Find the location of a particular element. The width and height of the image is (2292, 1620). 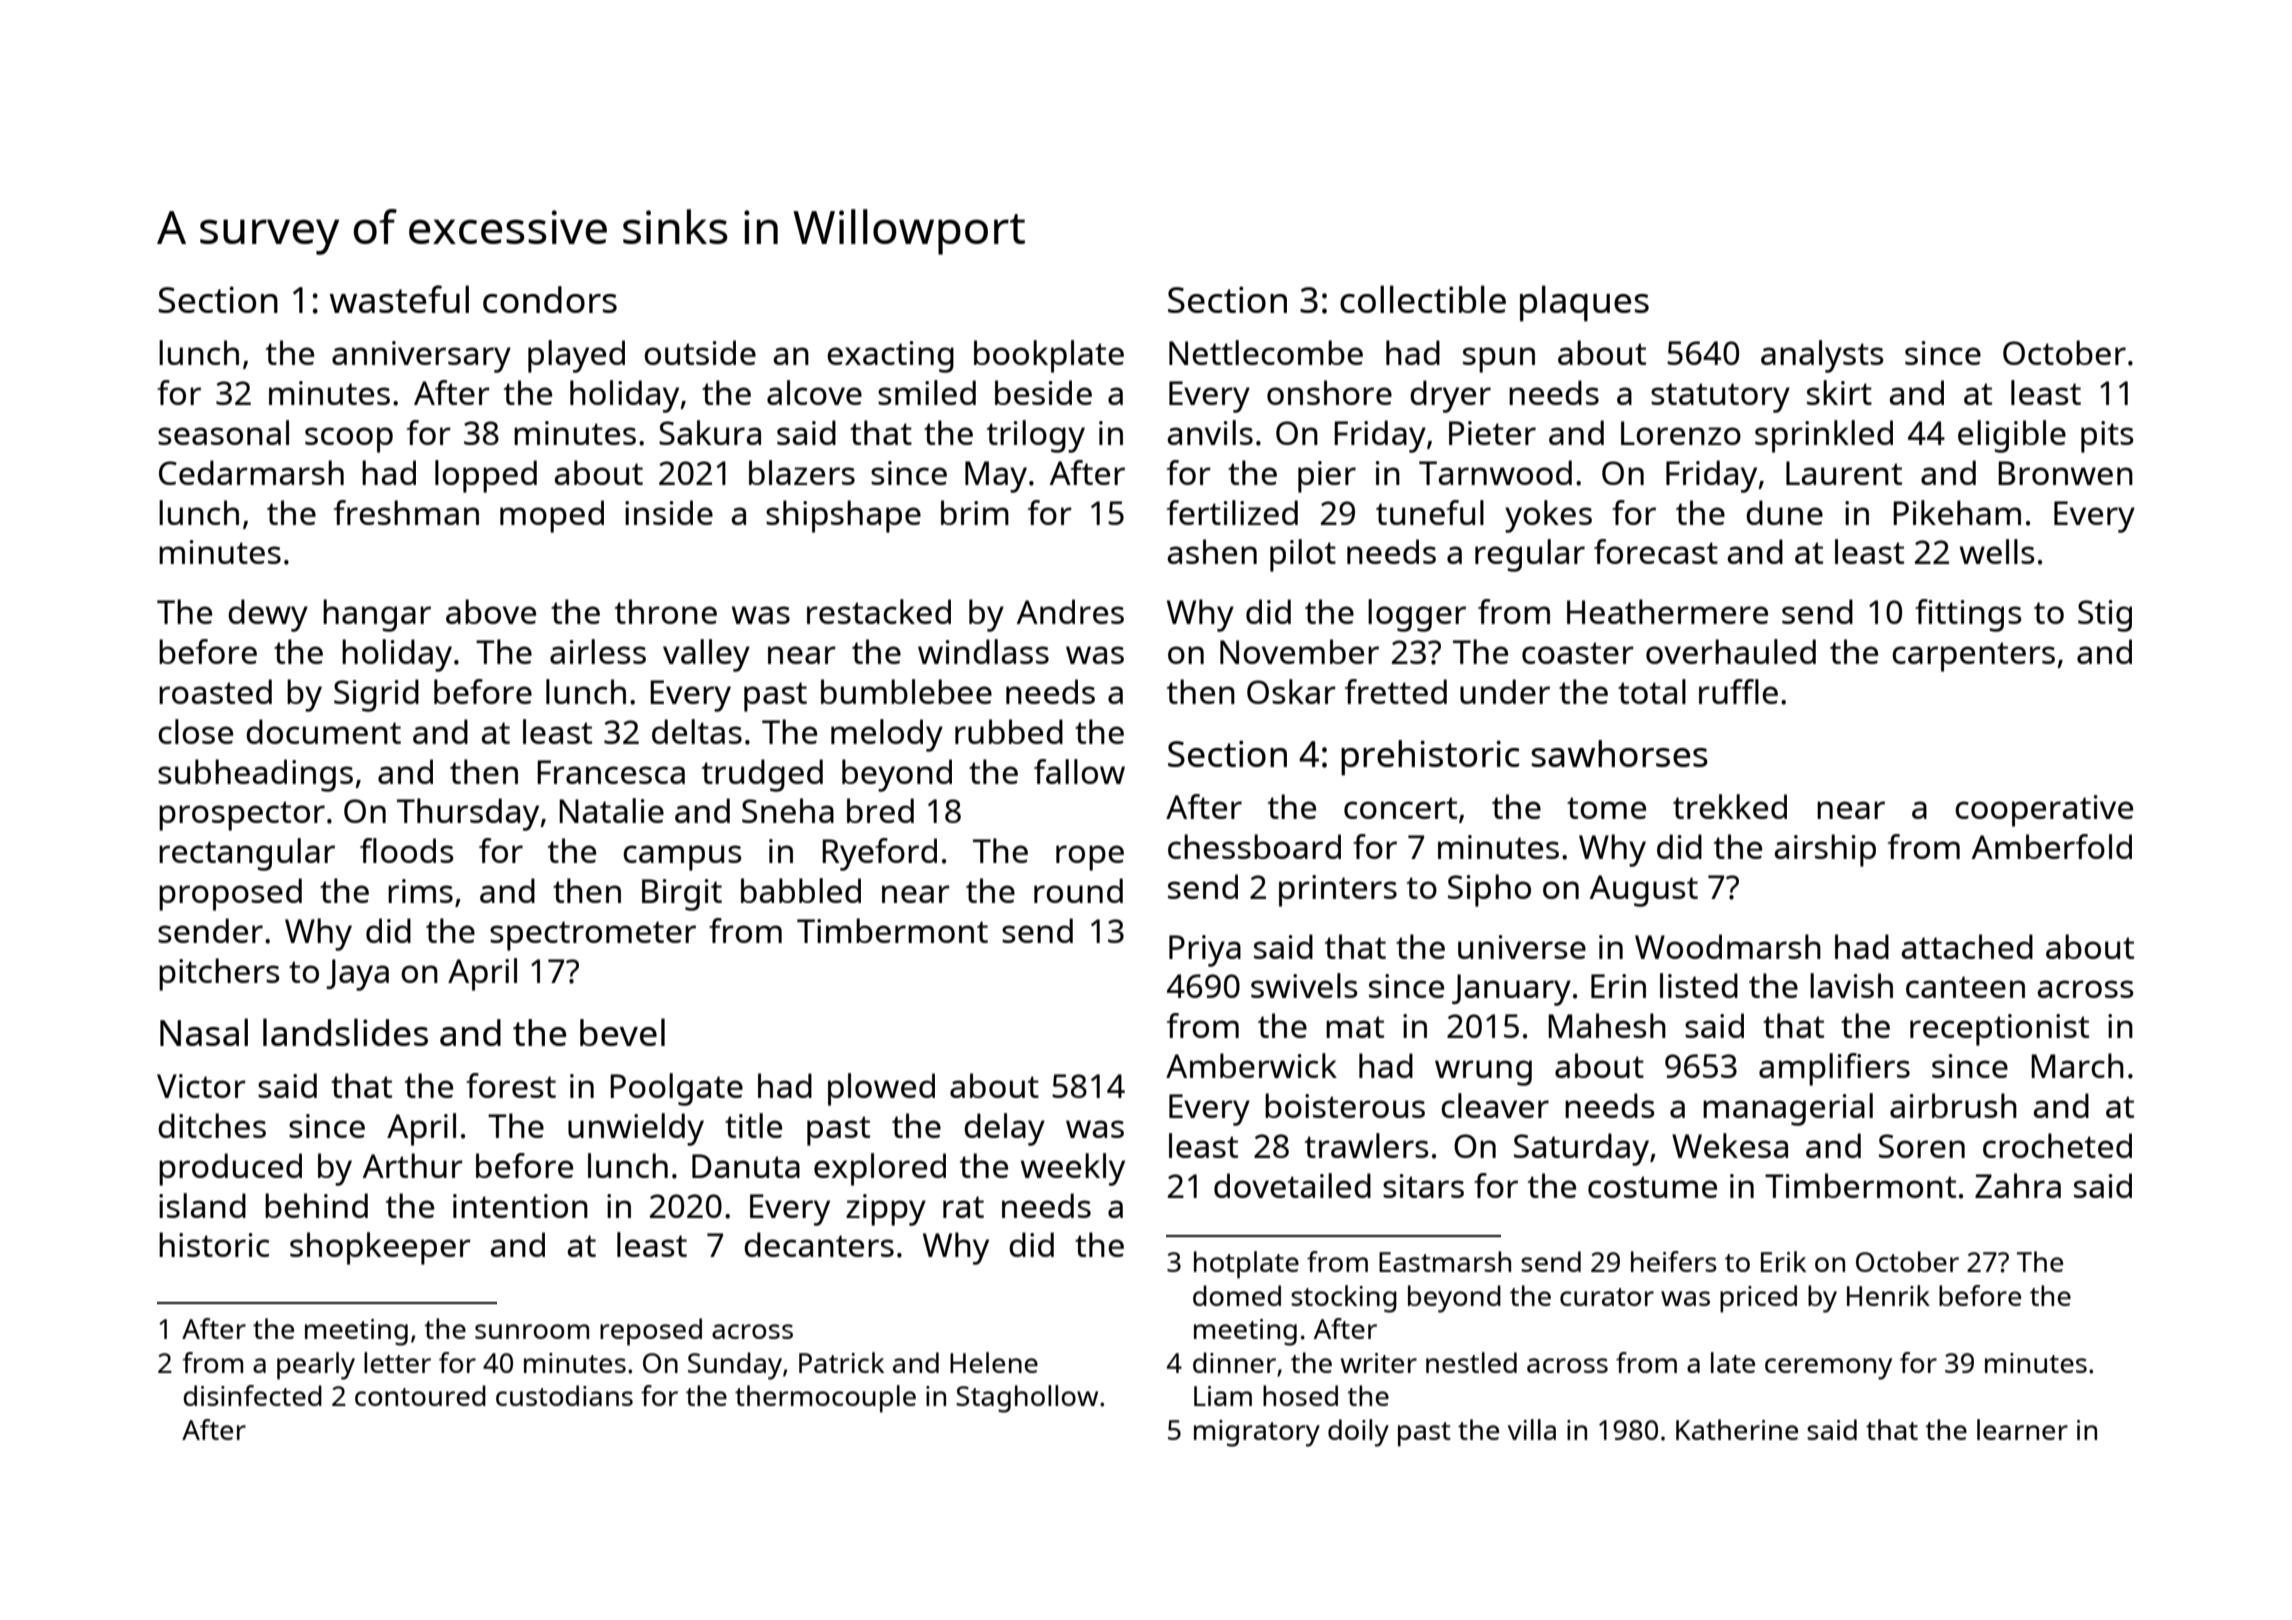

Francesca is located at coordinates (611, 772).
